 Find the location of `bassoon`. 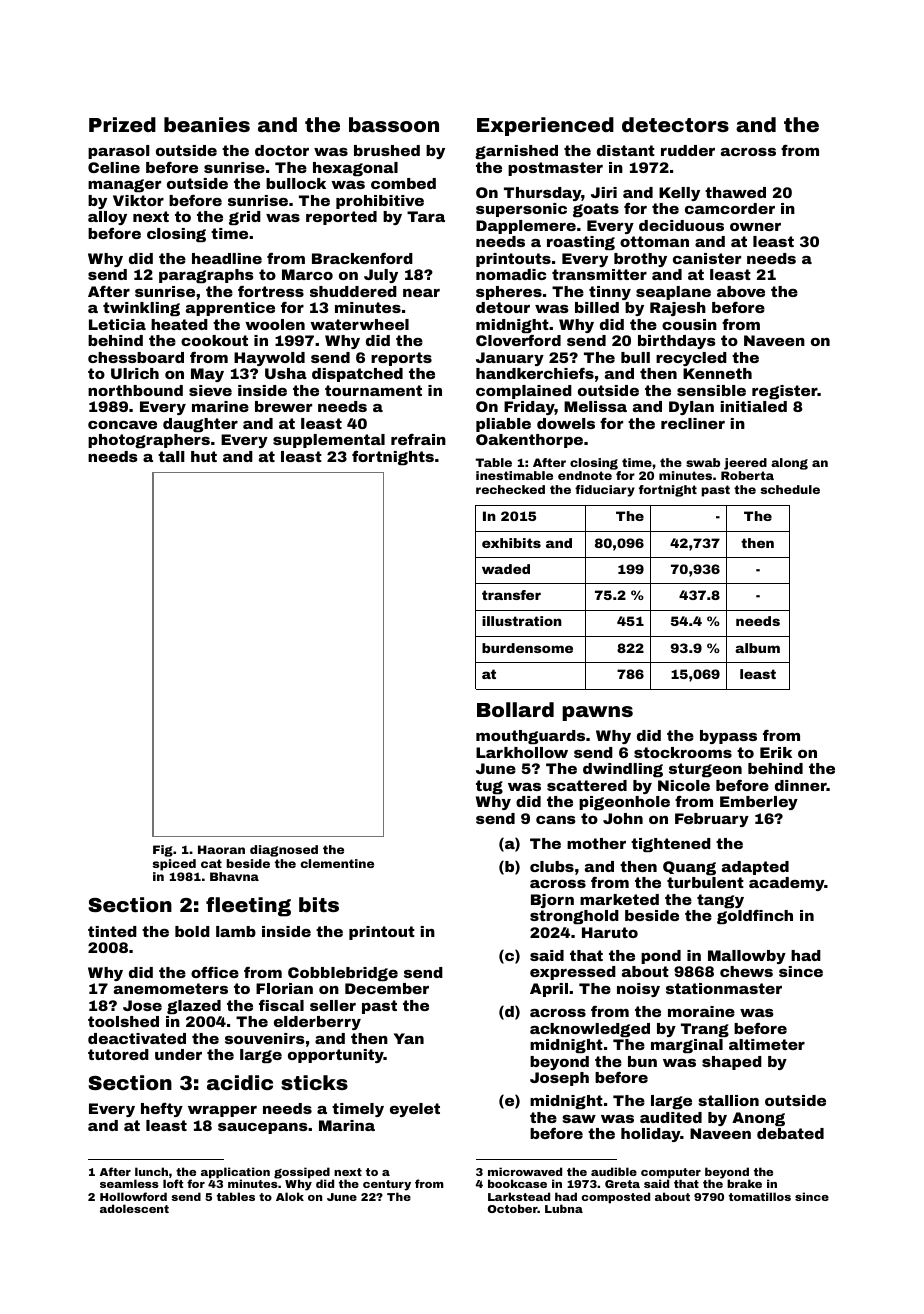

bassoon is located at coordinates (394, 124).
